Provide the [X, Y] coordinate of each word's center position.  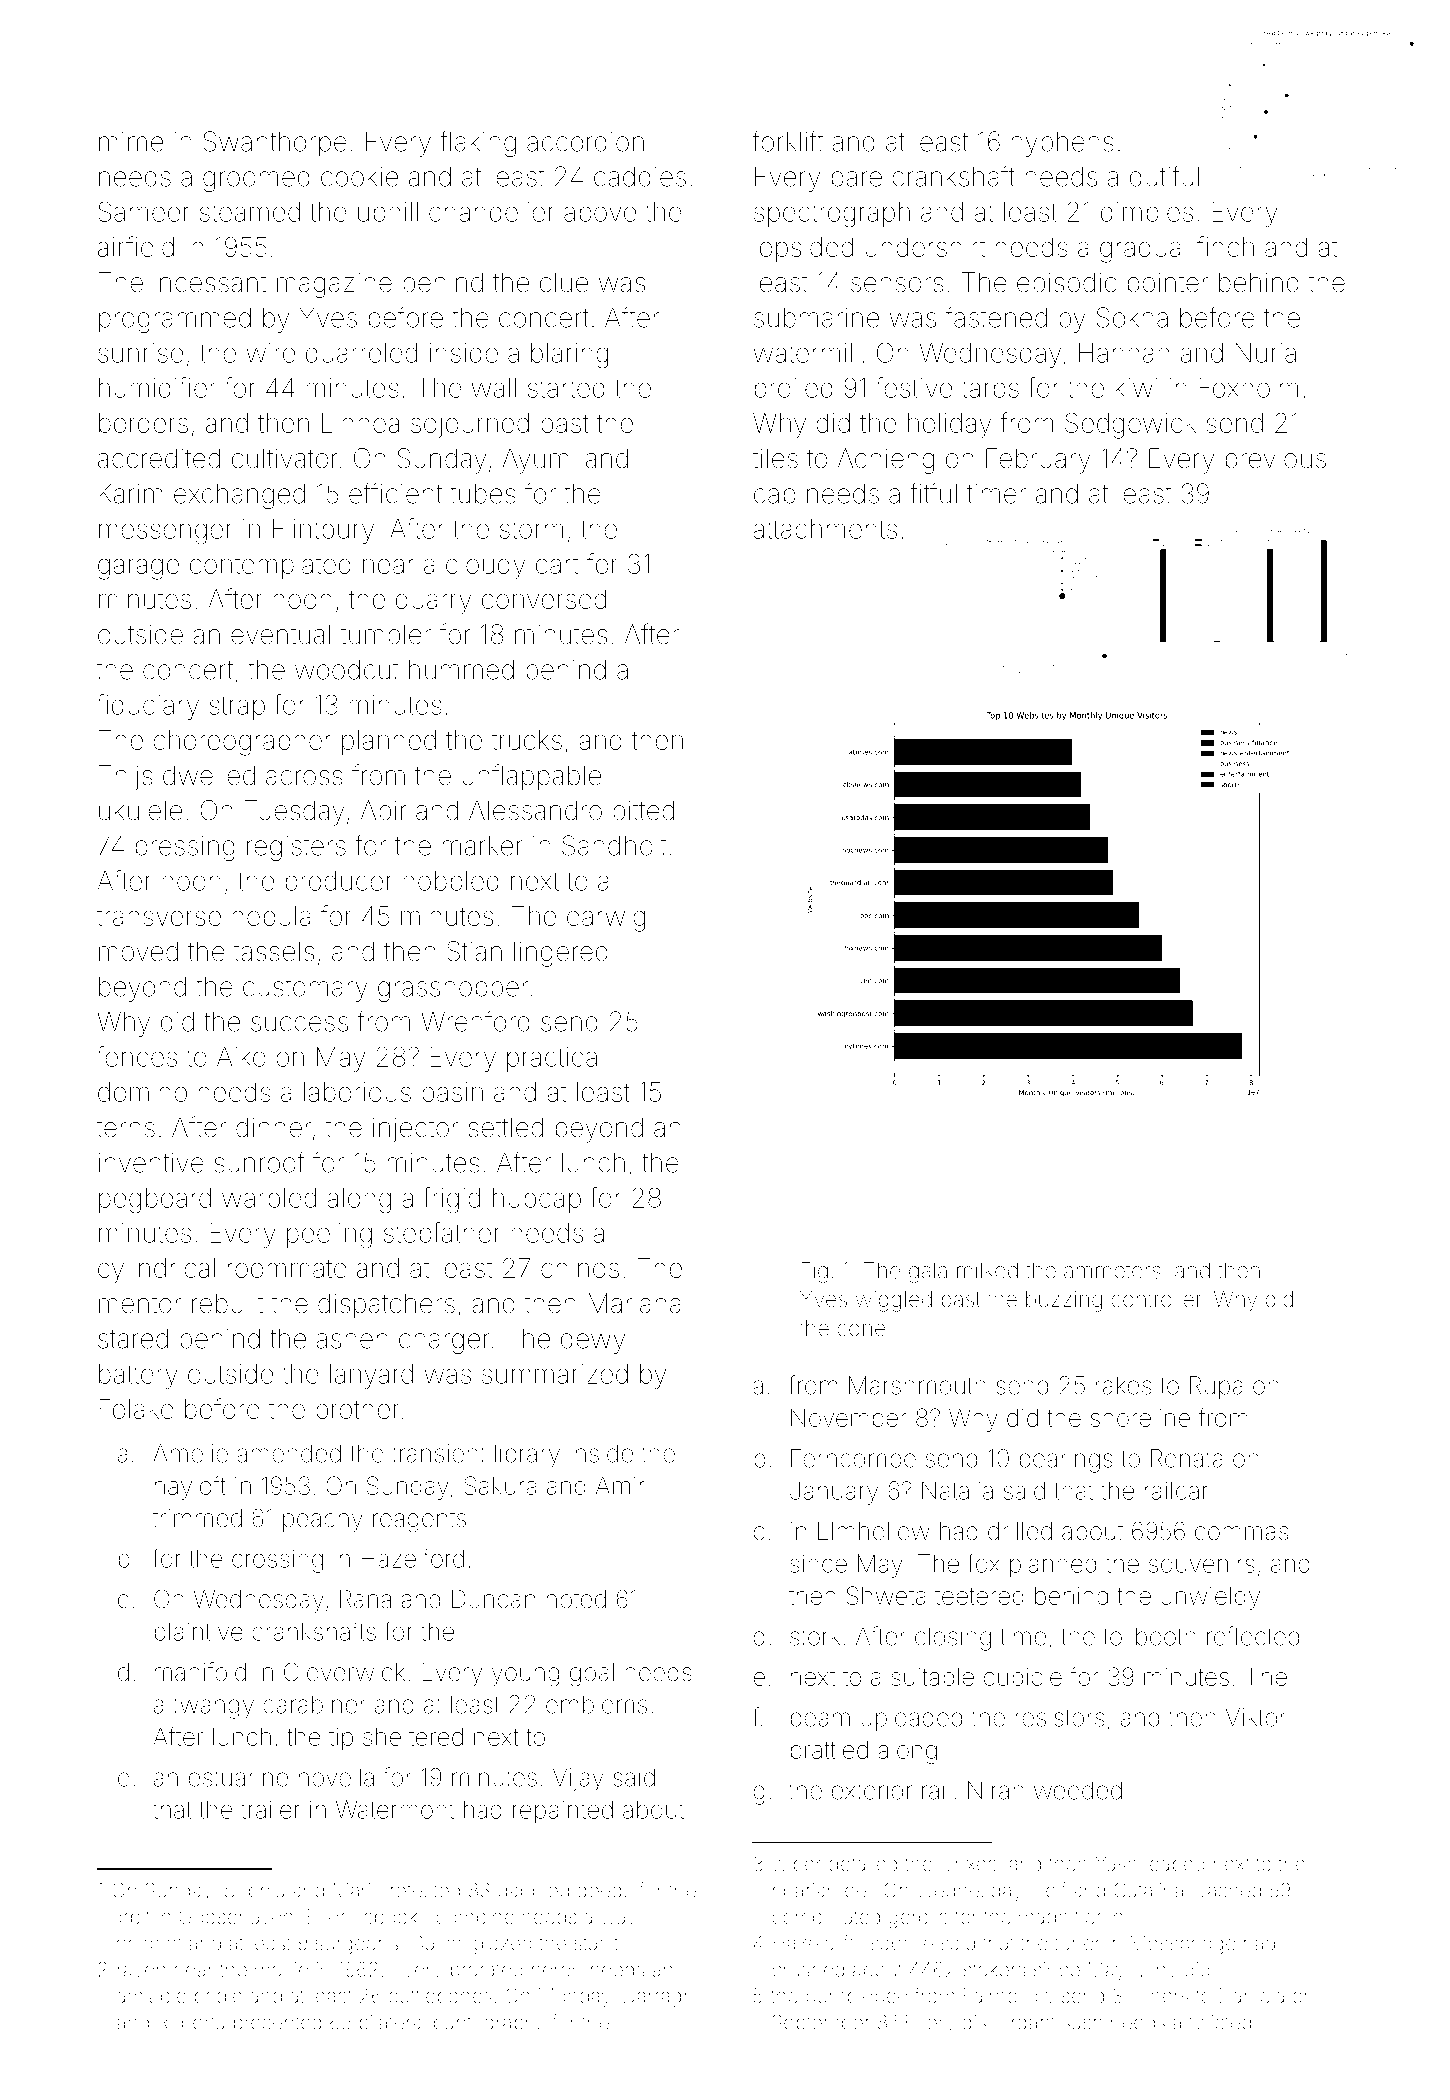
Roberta [191, 2022]
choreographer [242, 743]
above [600, 212]
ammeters [1112, 1271]
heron [557, 1969]
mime [131, 142]
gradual [1143, 250]
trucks [526, 740]
